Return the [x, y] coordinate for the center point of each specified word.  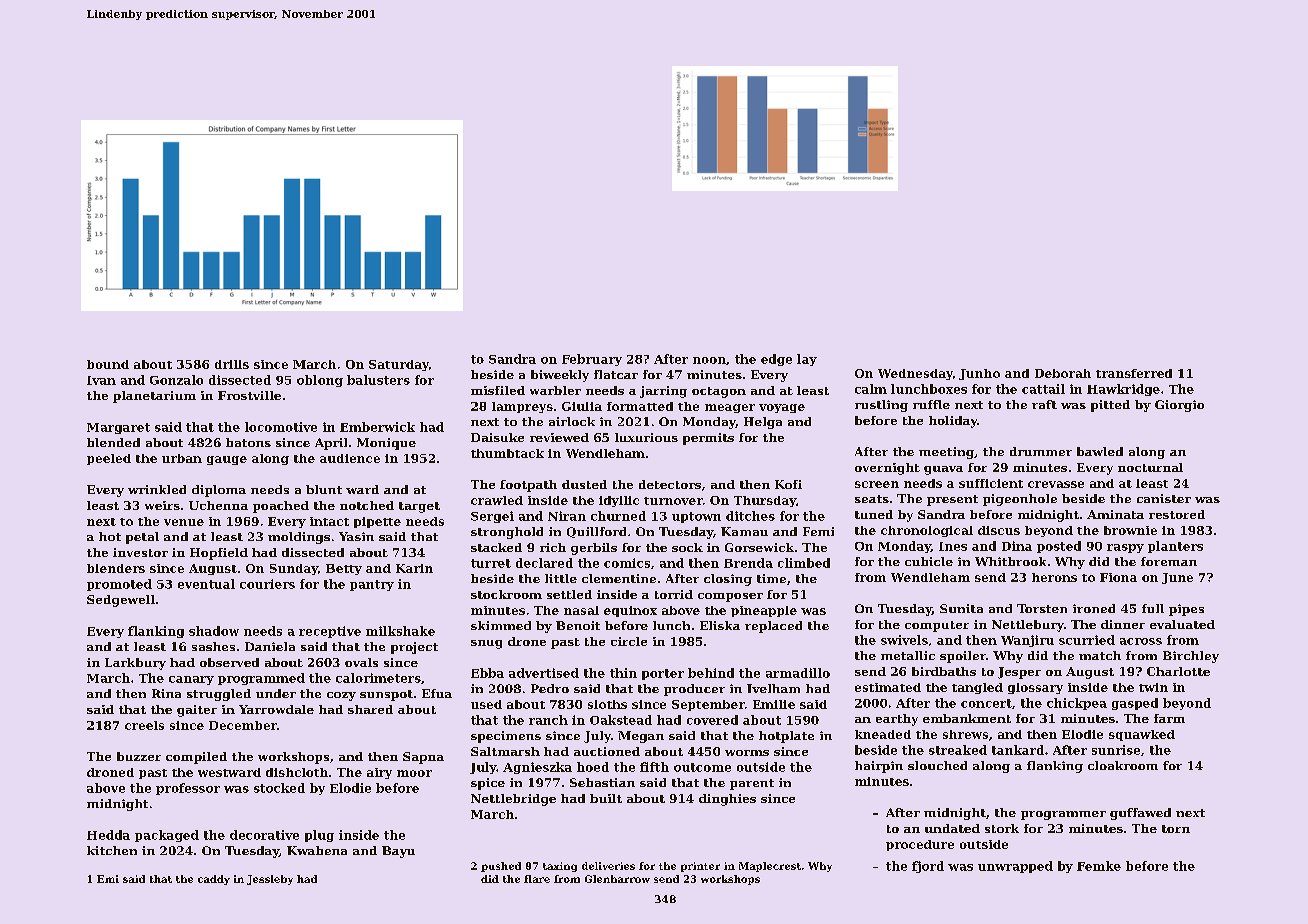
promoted [119, 585]
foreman [1169, 561]
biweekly [560, 376]
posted [1059, 547]
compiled [196, 758]
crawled [497, 500]
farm [1169, 718]
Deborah [1063, 373]
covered [712, 720]
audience [350, 458]
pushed [501, 867]
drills [232, 364]
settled [569, 594]
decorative [264, 835]
